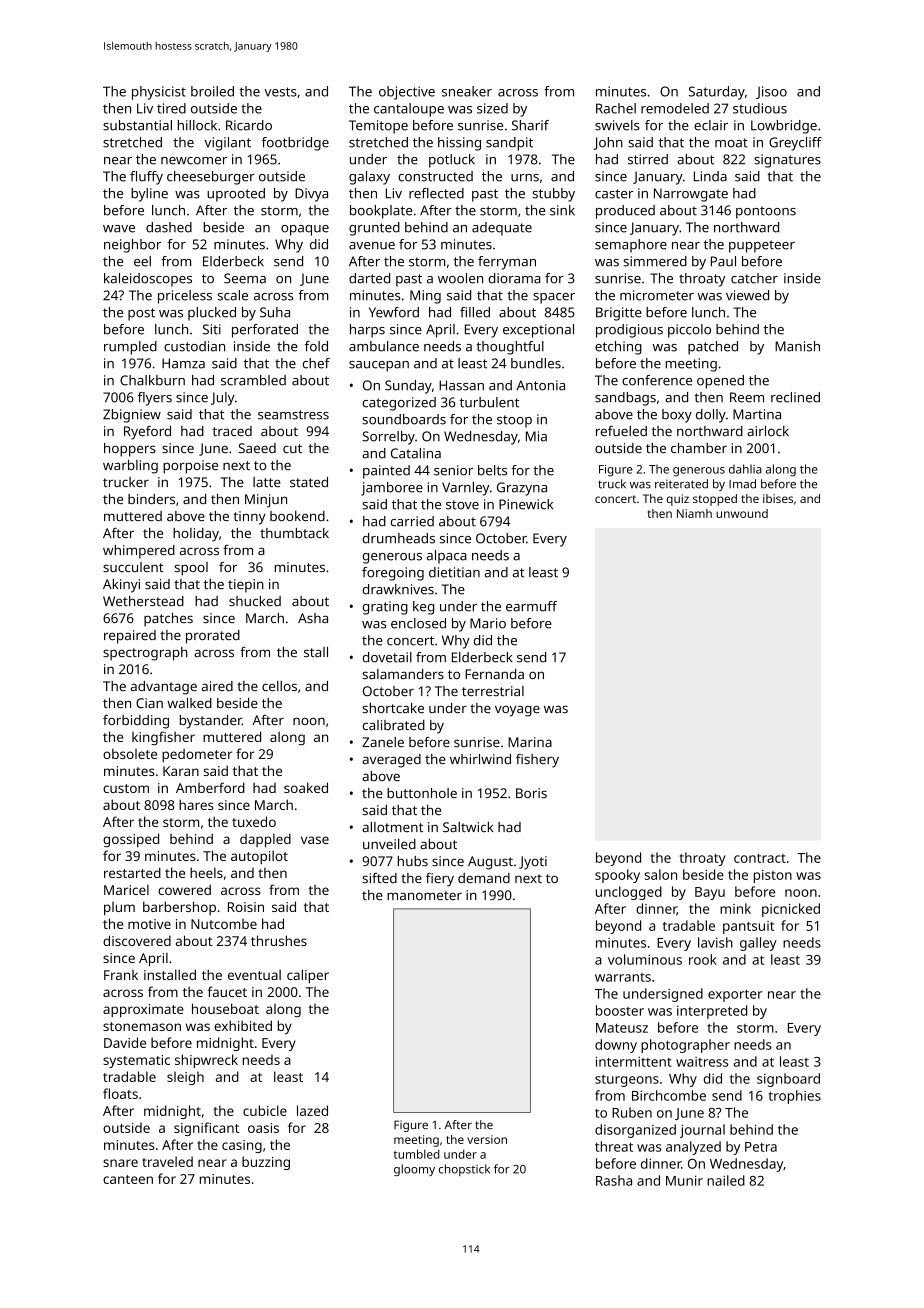 This page has width=924, height=1308. Describe the element at coordinates (464, 1170) in the page. I see `chopstick` at that location.
